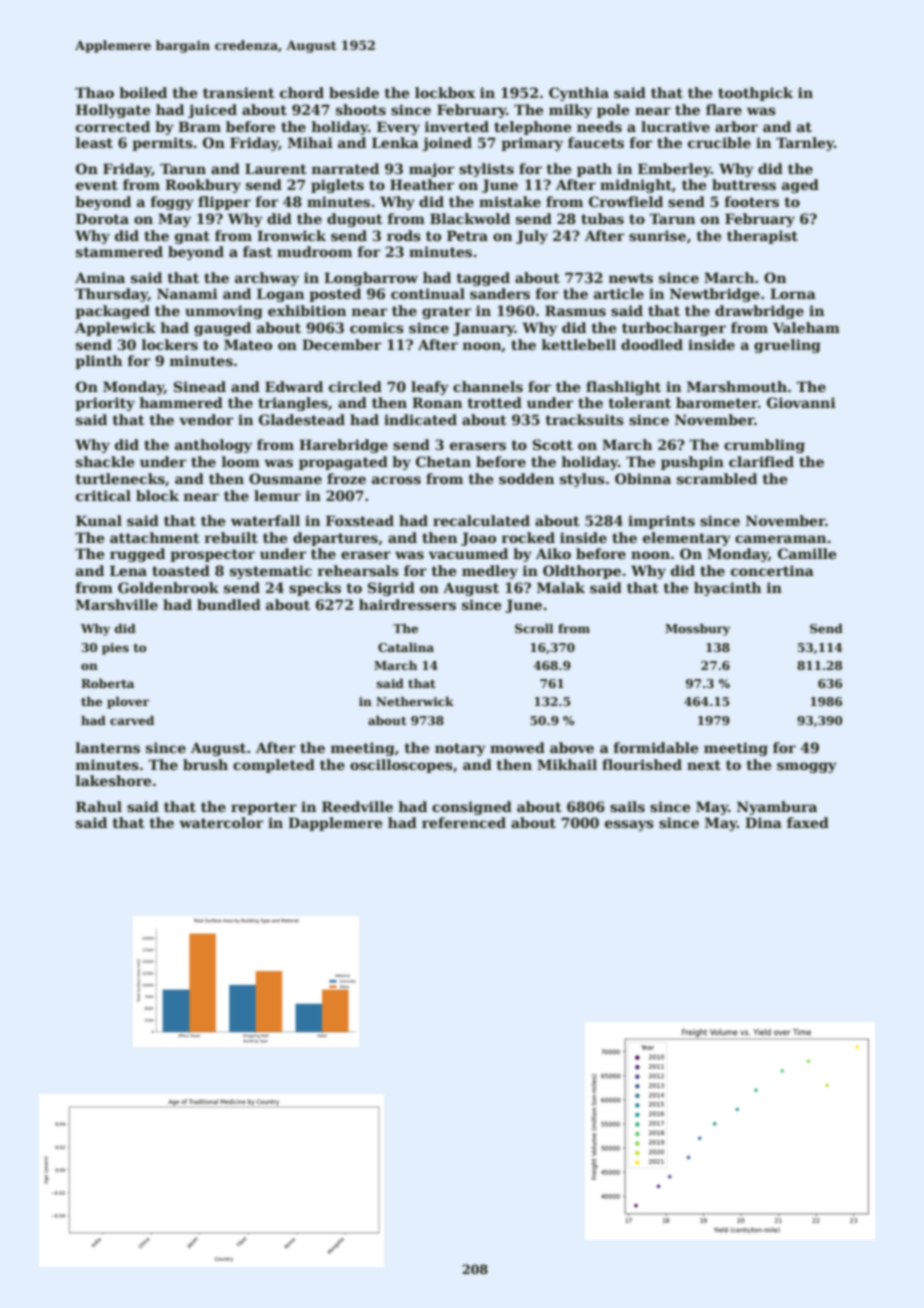 Image resolution: width=924 pixels, height=1308 pixels. I want to click on leafy, so click(430, 388).
